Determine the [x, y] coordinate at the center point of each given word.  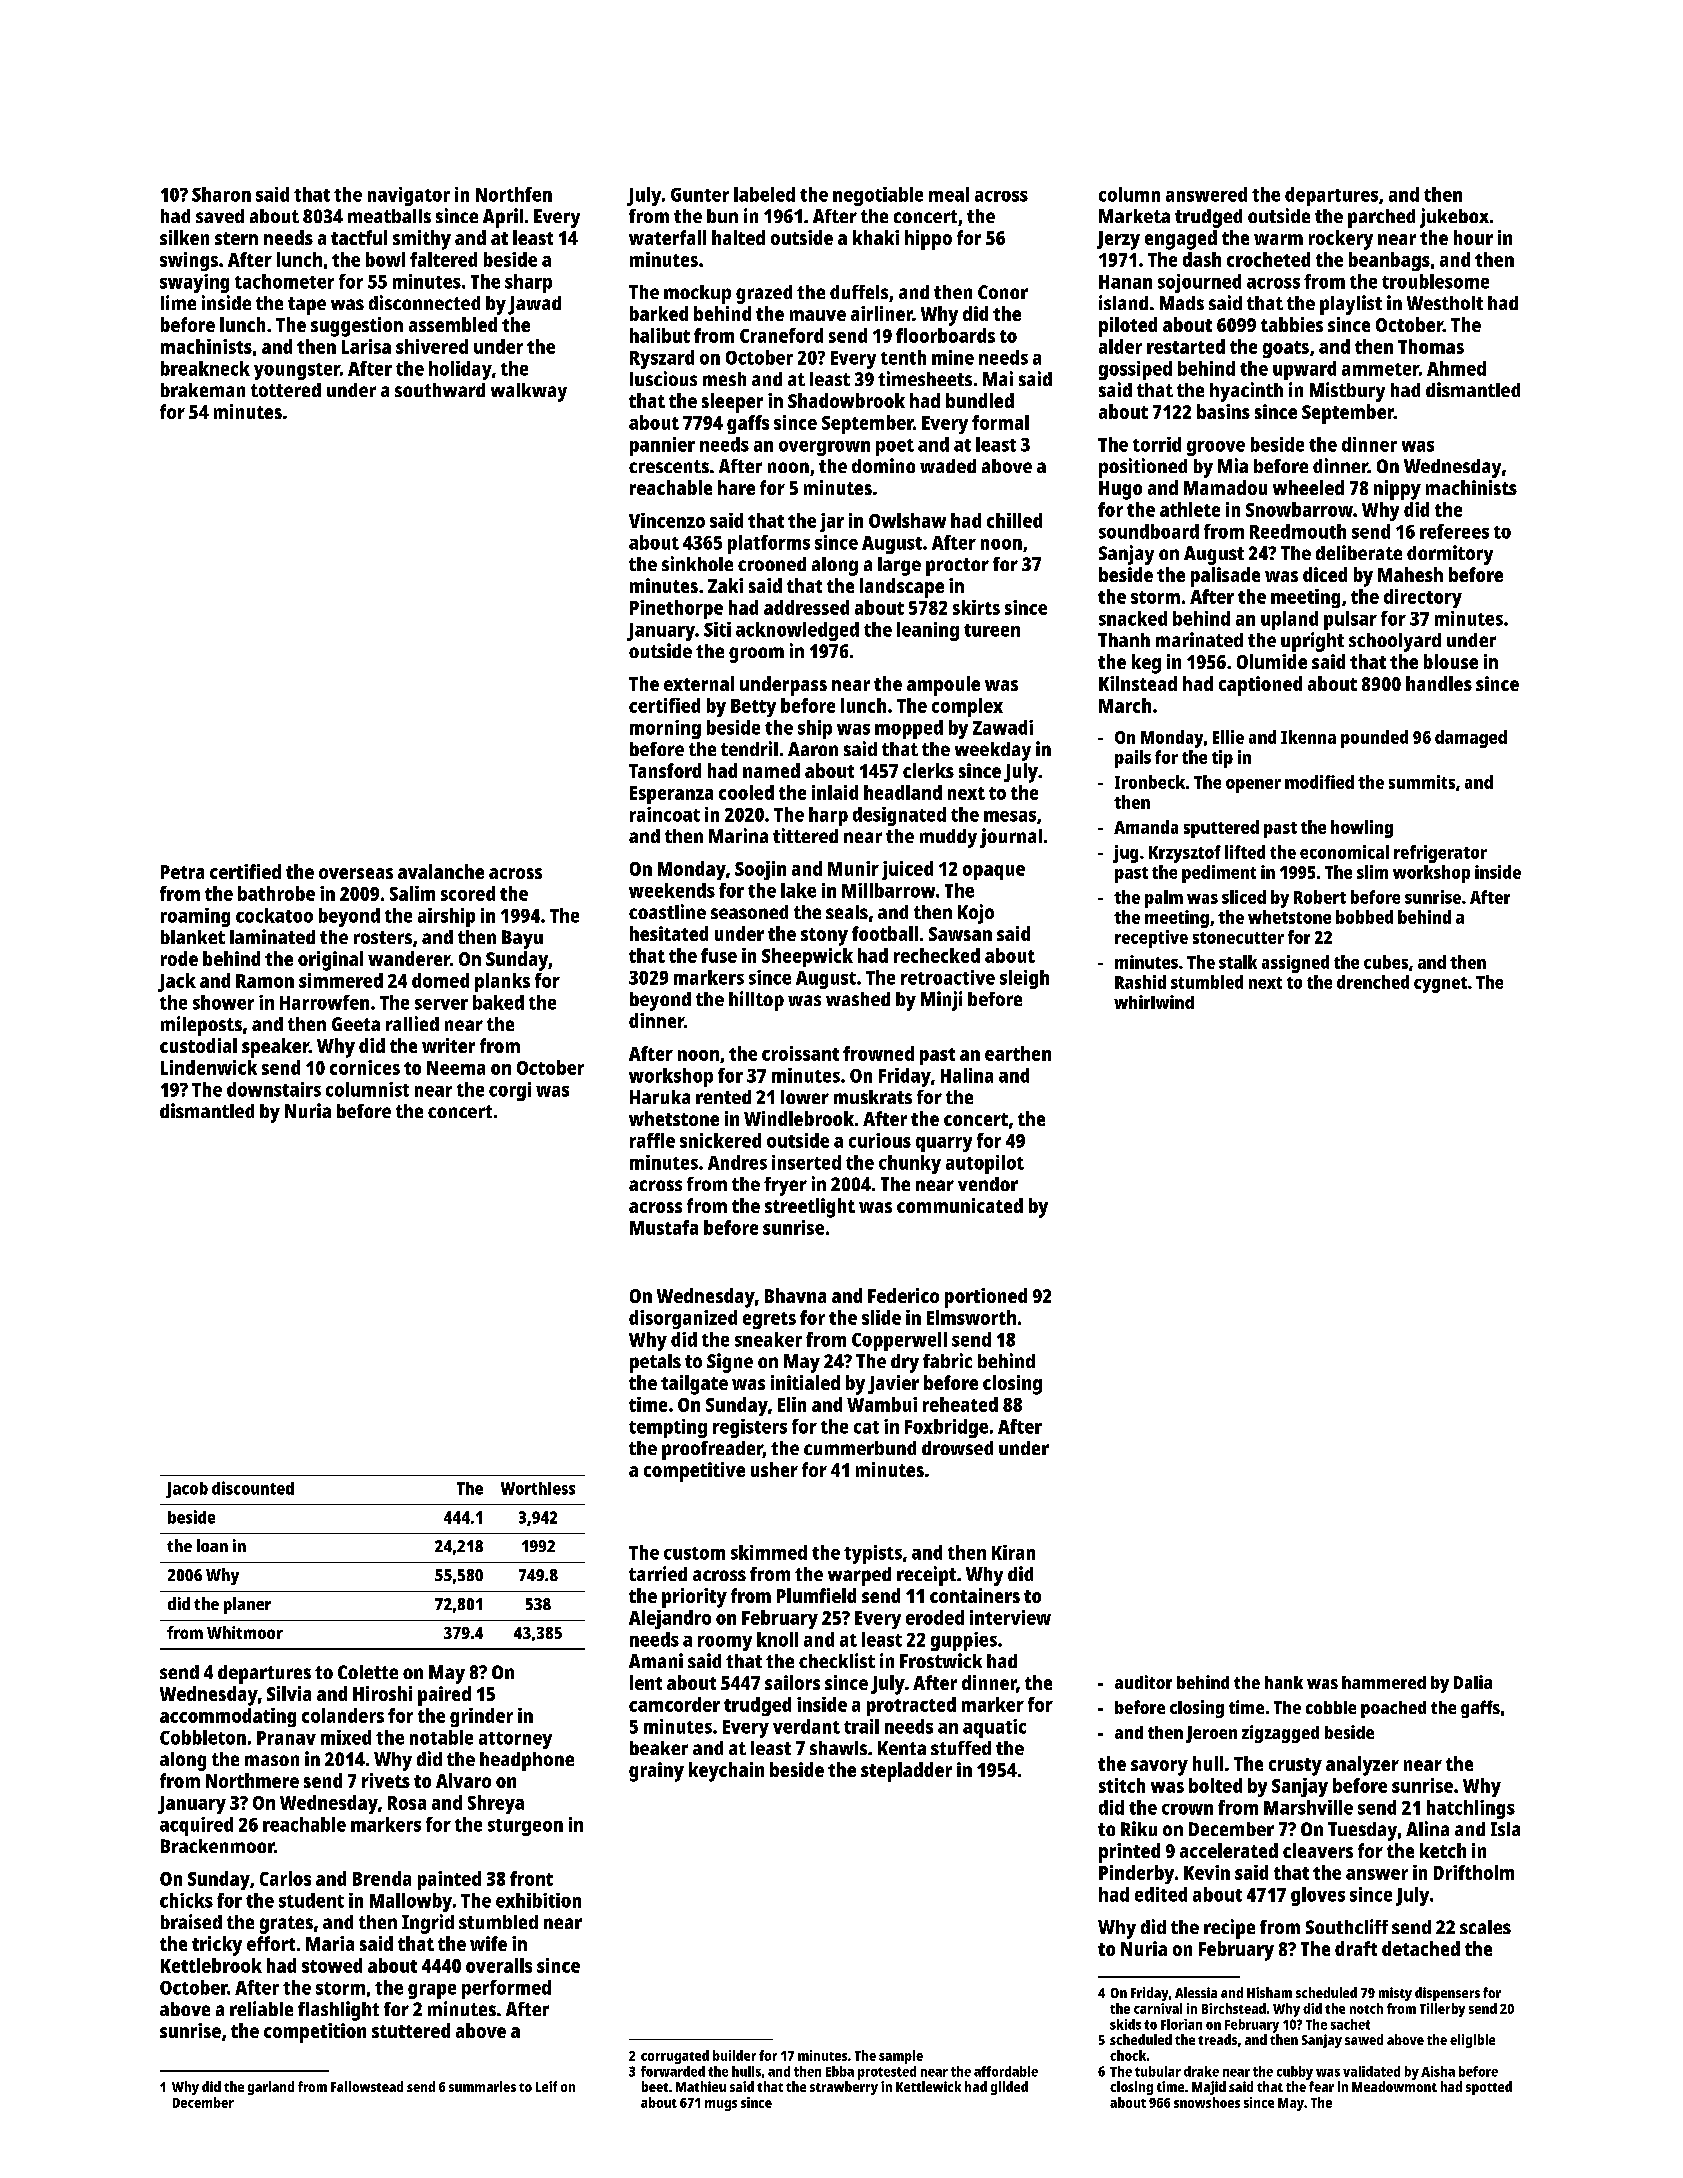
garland [271, 2088]
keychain [726, 1772]
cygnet [1440, 985]
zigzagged [1280, 1734]
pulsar [1350, 620]
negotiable [878, 196]
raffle [652, 1140]
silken [184, 237]
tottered [286, 390]
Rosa [407, 1803]
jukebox [1454, 218]
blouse [1451, 661]
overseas [356, 873]
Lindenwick [209, 1067]
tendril [749, 748]
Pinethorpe [676, 609]
